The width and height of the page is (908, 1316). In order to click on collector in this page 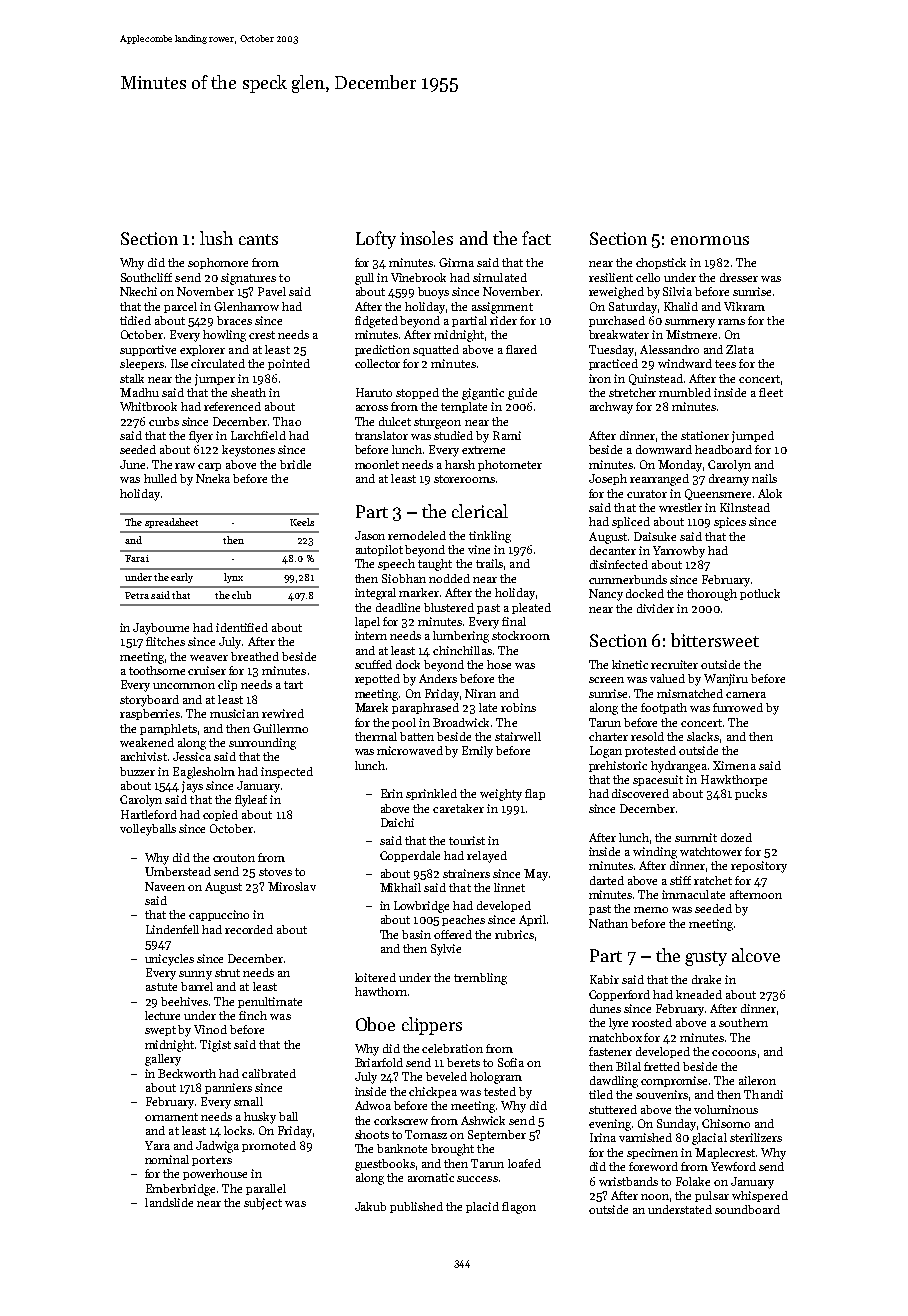, I will do `click(377, 363)`.
